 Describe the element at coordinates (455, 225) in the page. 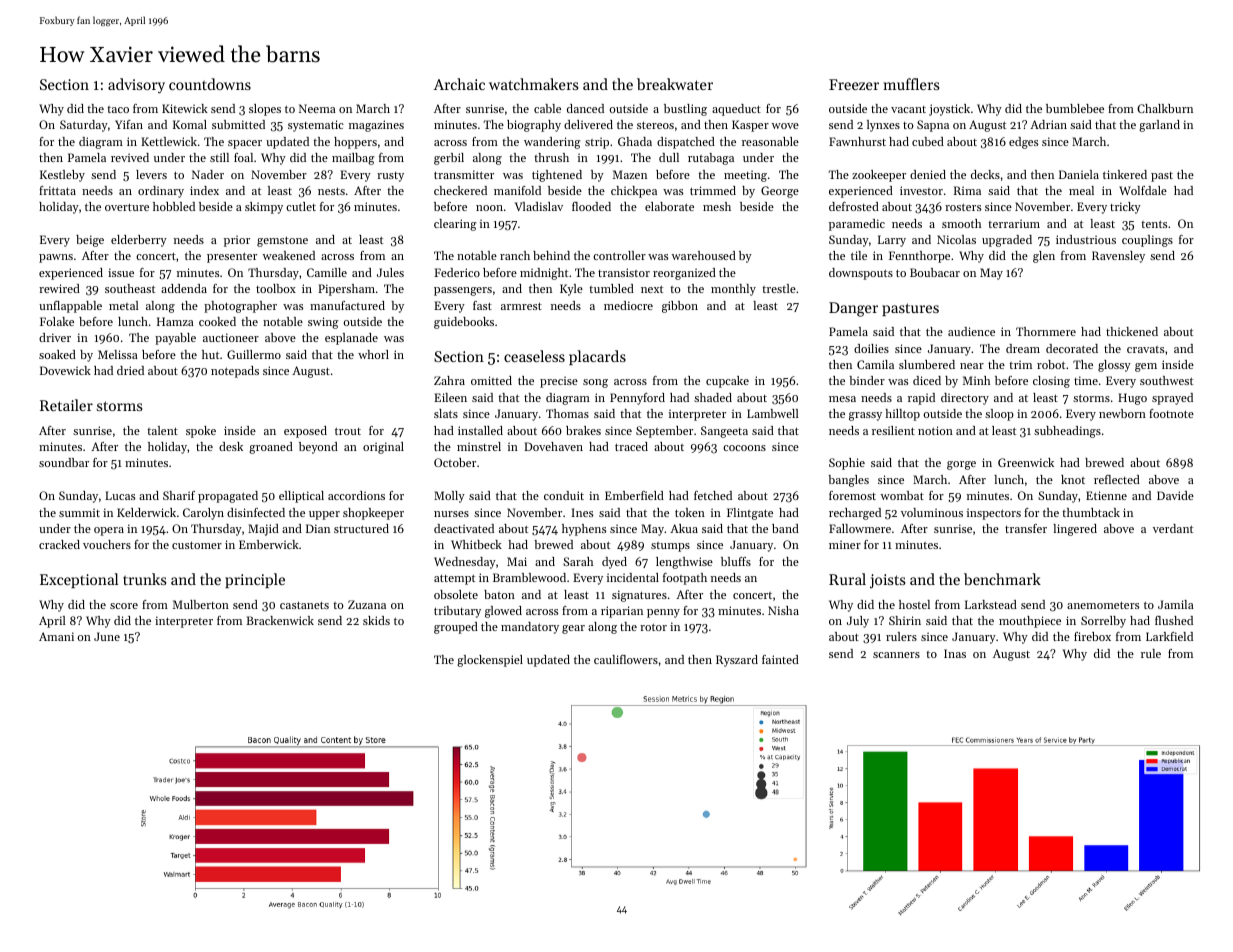

I see `clearing` at that location.
